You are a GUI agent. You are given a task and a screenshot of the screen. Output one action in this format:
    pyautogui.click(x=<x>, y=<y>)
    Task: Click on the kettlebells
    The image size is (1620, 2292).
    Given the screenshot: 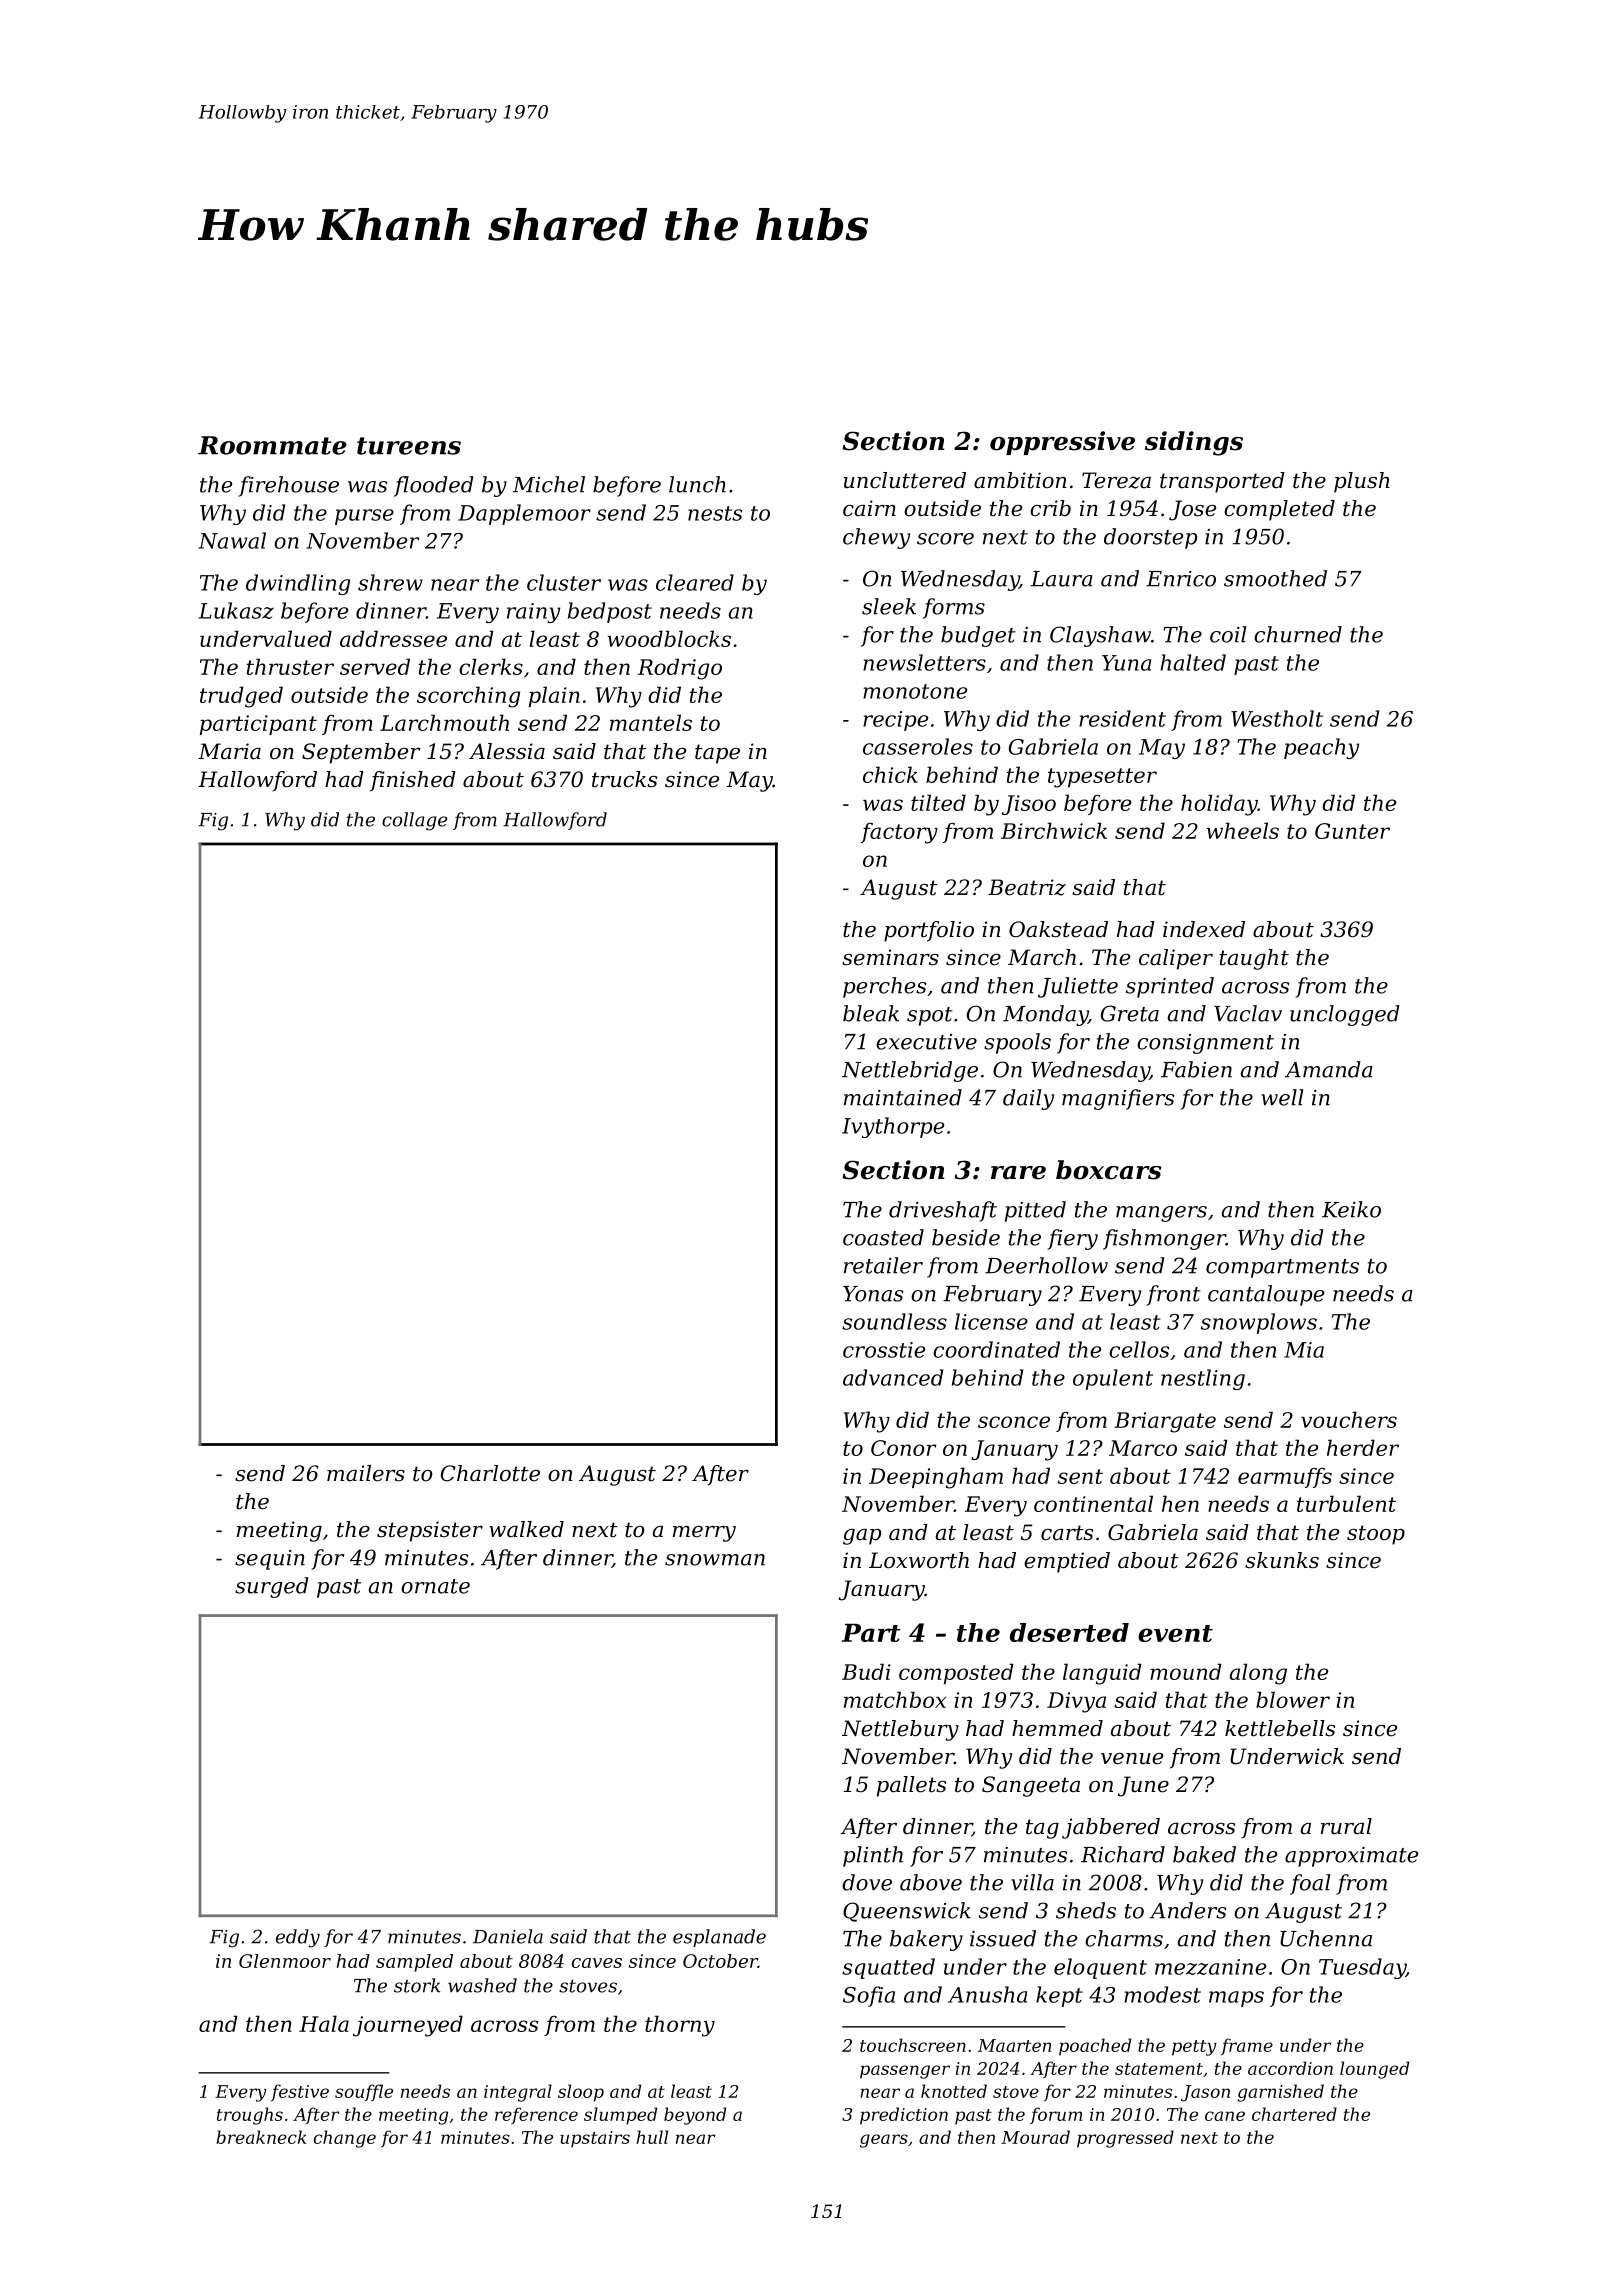 What is the action you would take?
    pyautogui.click(x=1280, y=1728)
